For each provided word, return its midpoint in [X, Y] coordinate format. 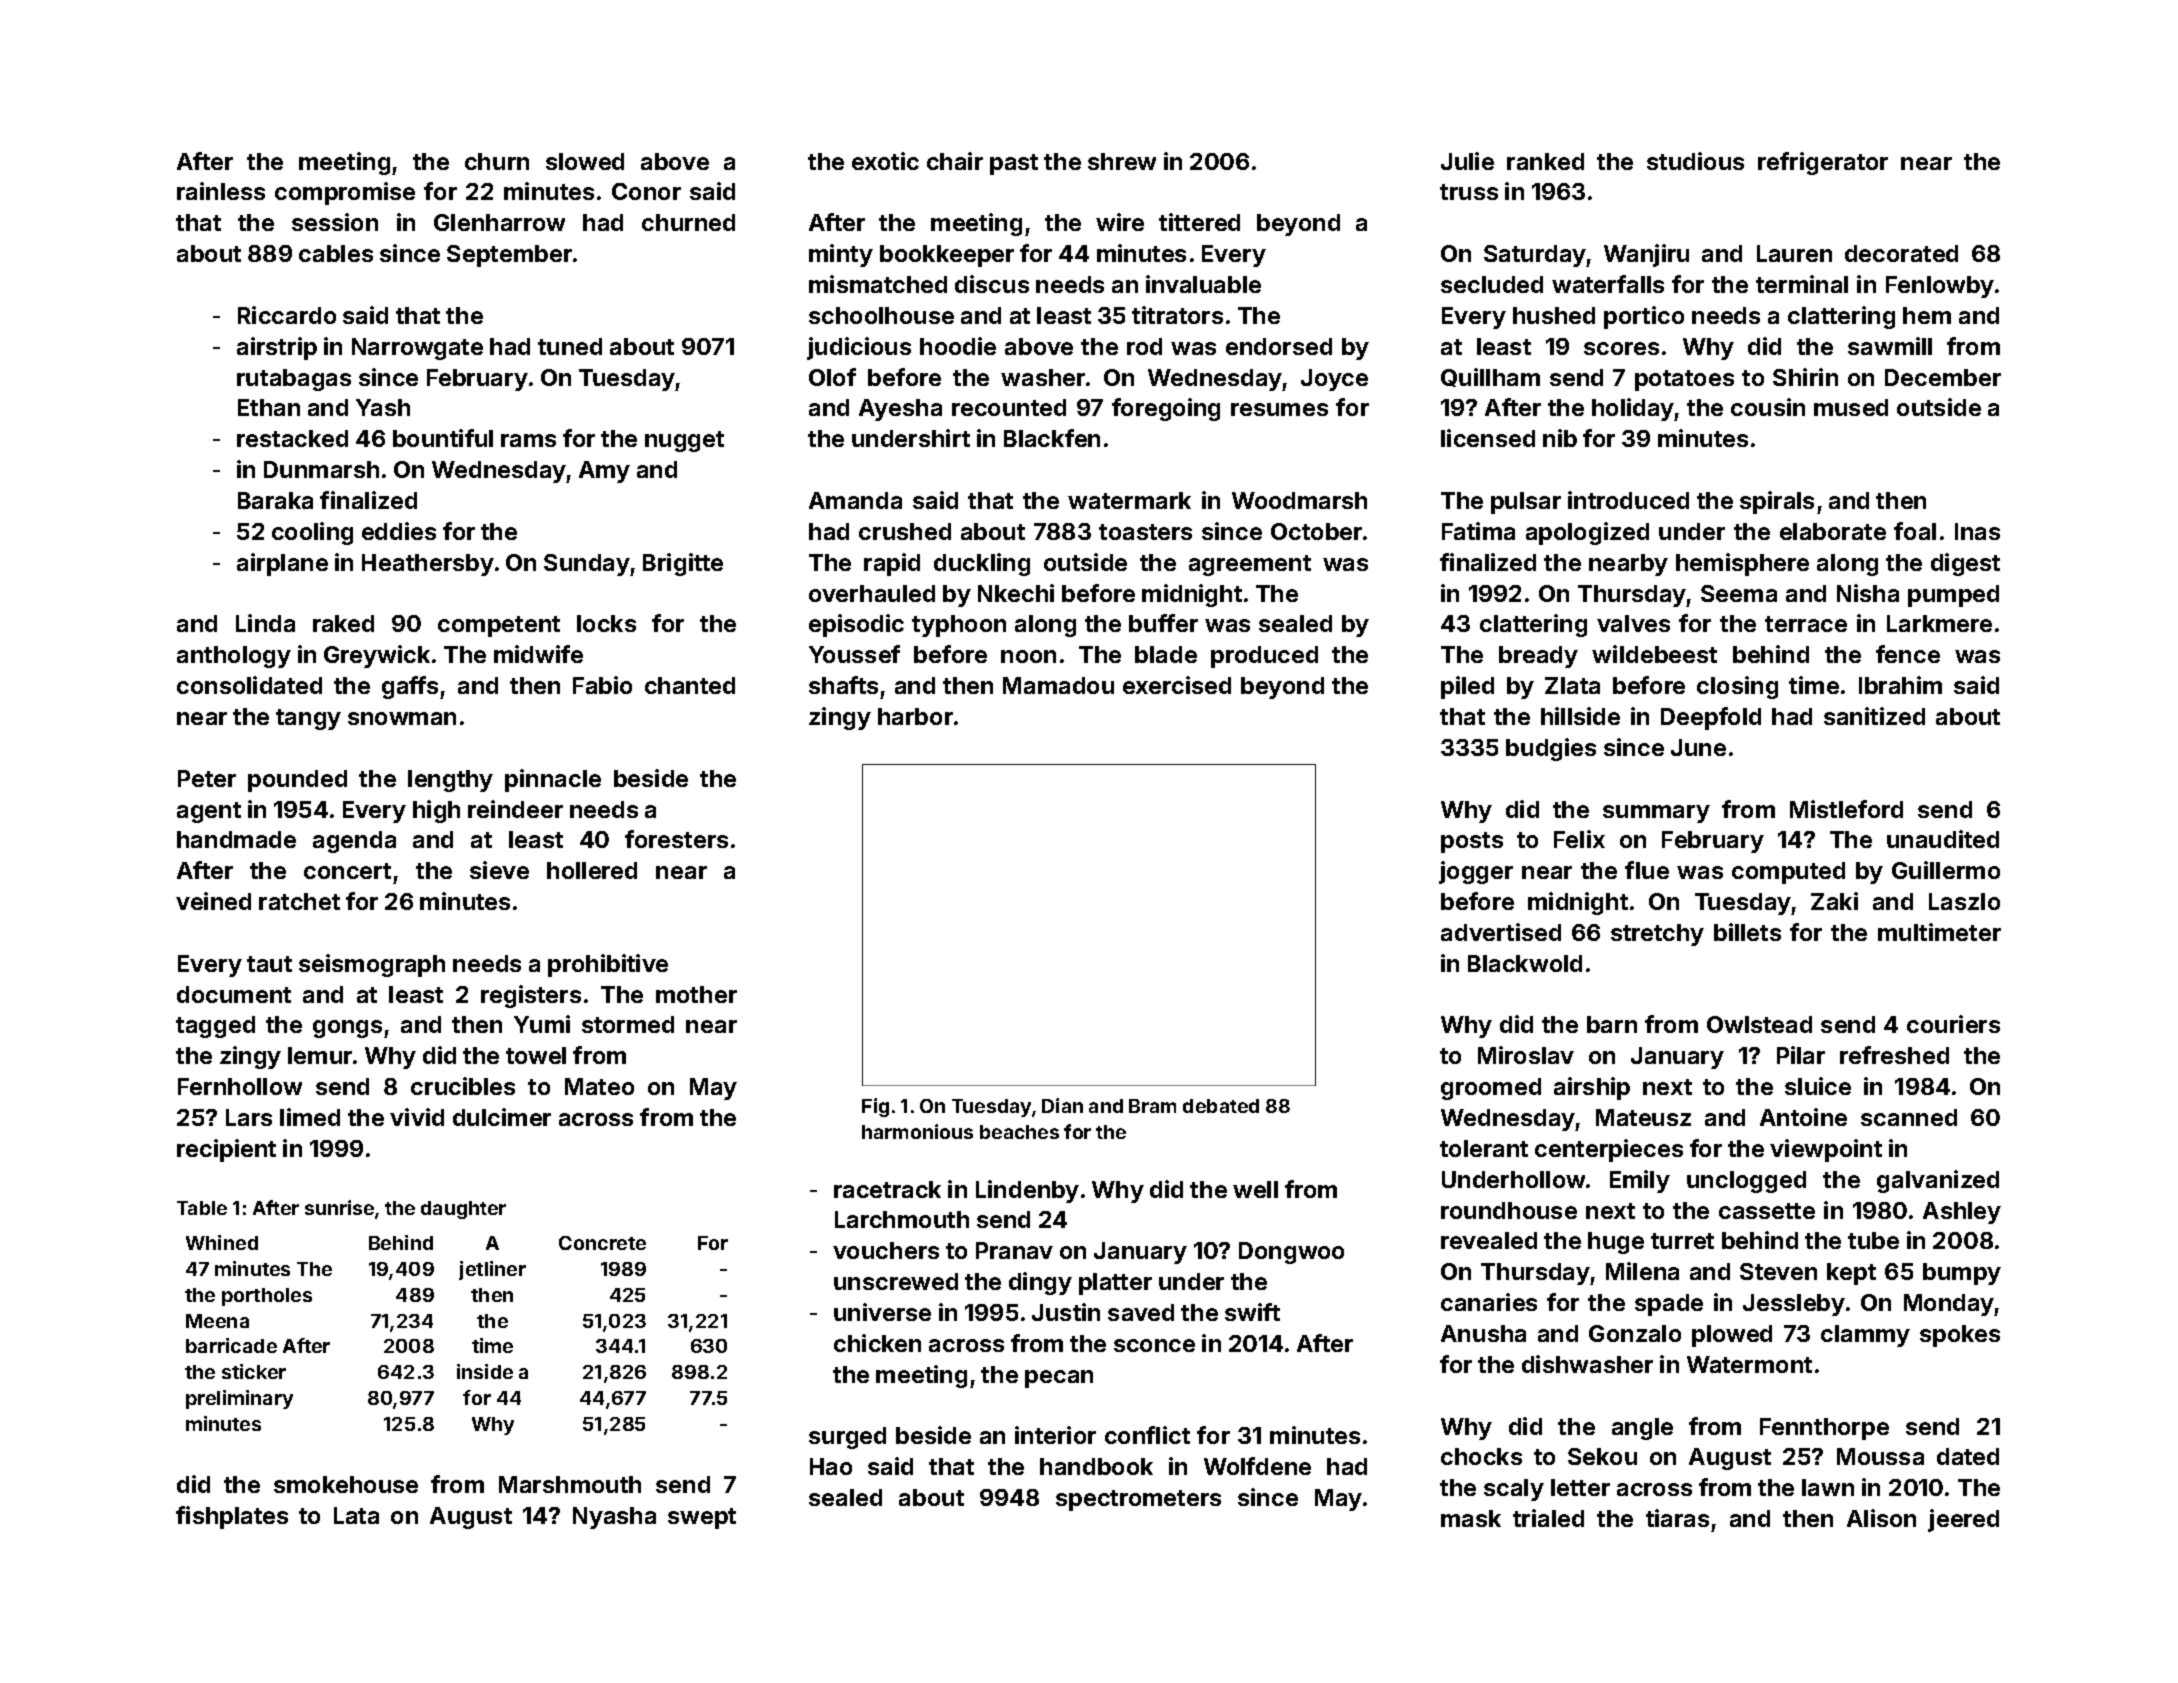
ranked [1545, 161]
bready [1538, 657]
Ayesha [900, 410]
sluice [1818, 1086]
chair [955, 161]
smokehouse [346, 1484]
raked [343, 623]
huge [1616, 1243]
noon [1028, 656]
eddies [399, 531]
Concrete [602, 1243]
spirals [1777, 502]
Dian [1062, 1105]
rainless [221, 191]
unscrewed [896, 1281]
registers [531, 996]
